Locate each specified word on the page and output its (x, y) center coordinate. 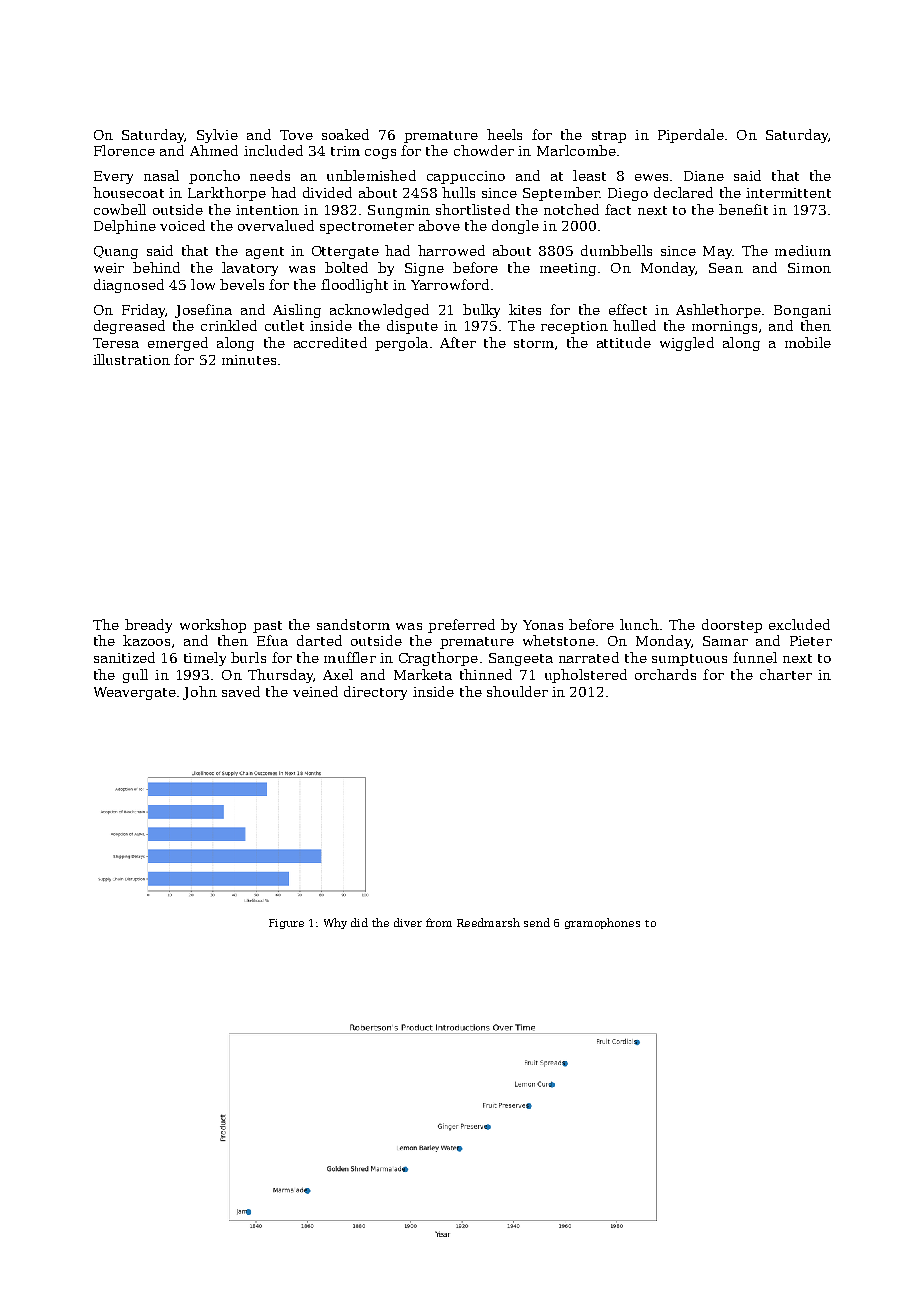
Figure (286, 924)
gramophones (602, 923)
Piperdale (691, 136)
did (359, 922)
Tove (296, 135)
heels (504, 134)
